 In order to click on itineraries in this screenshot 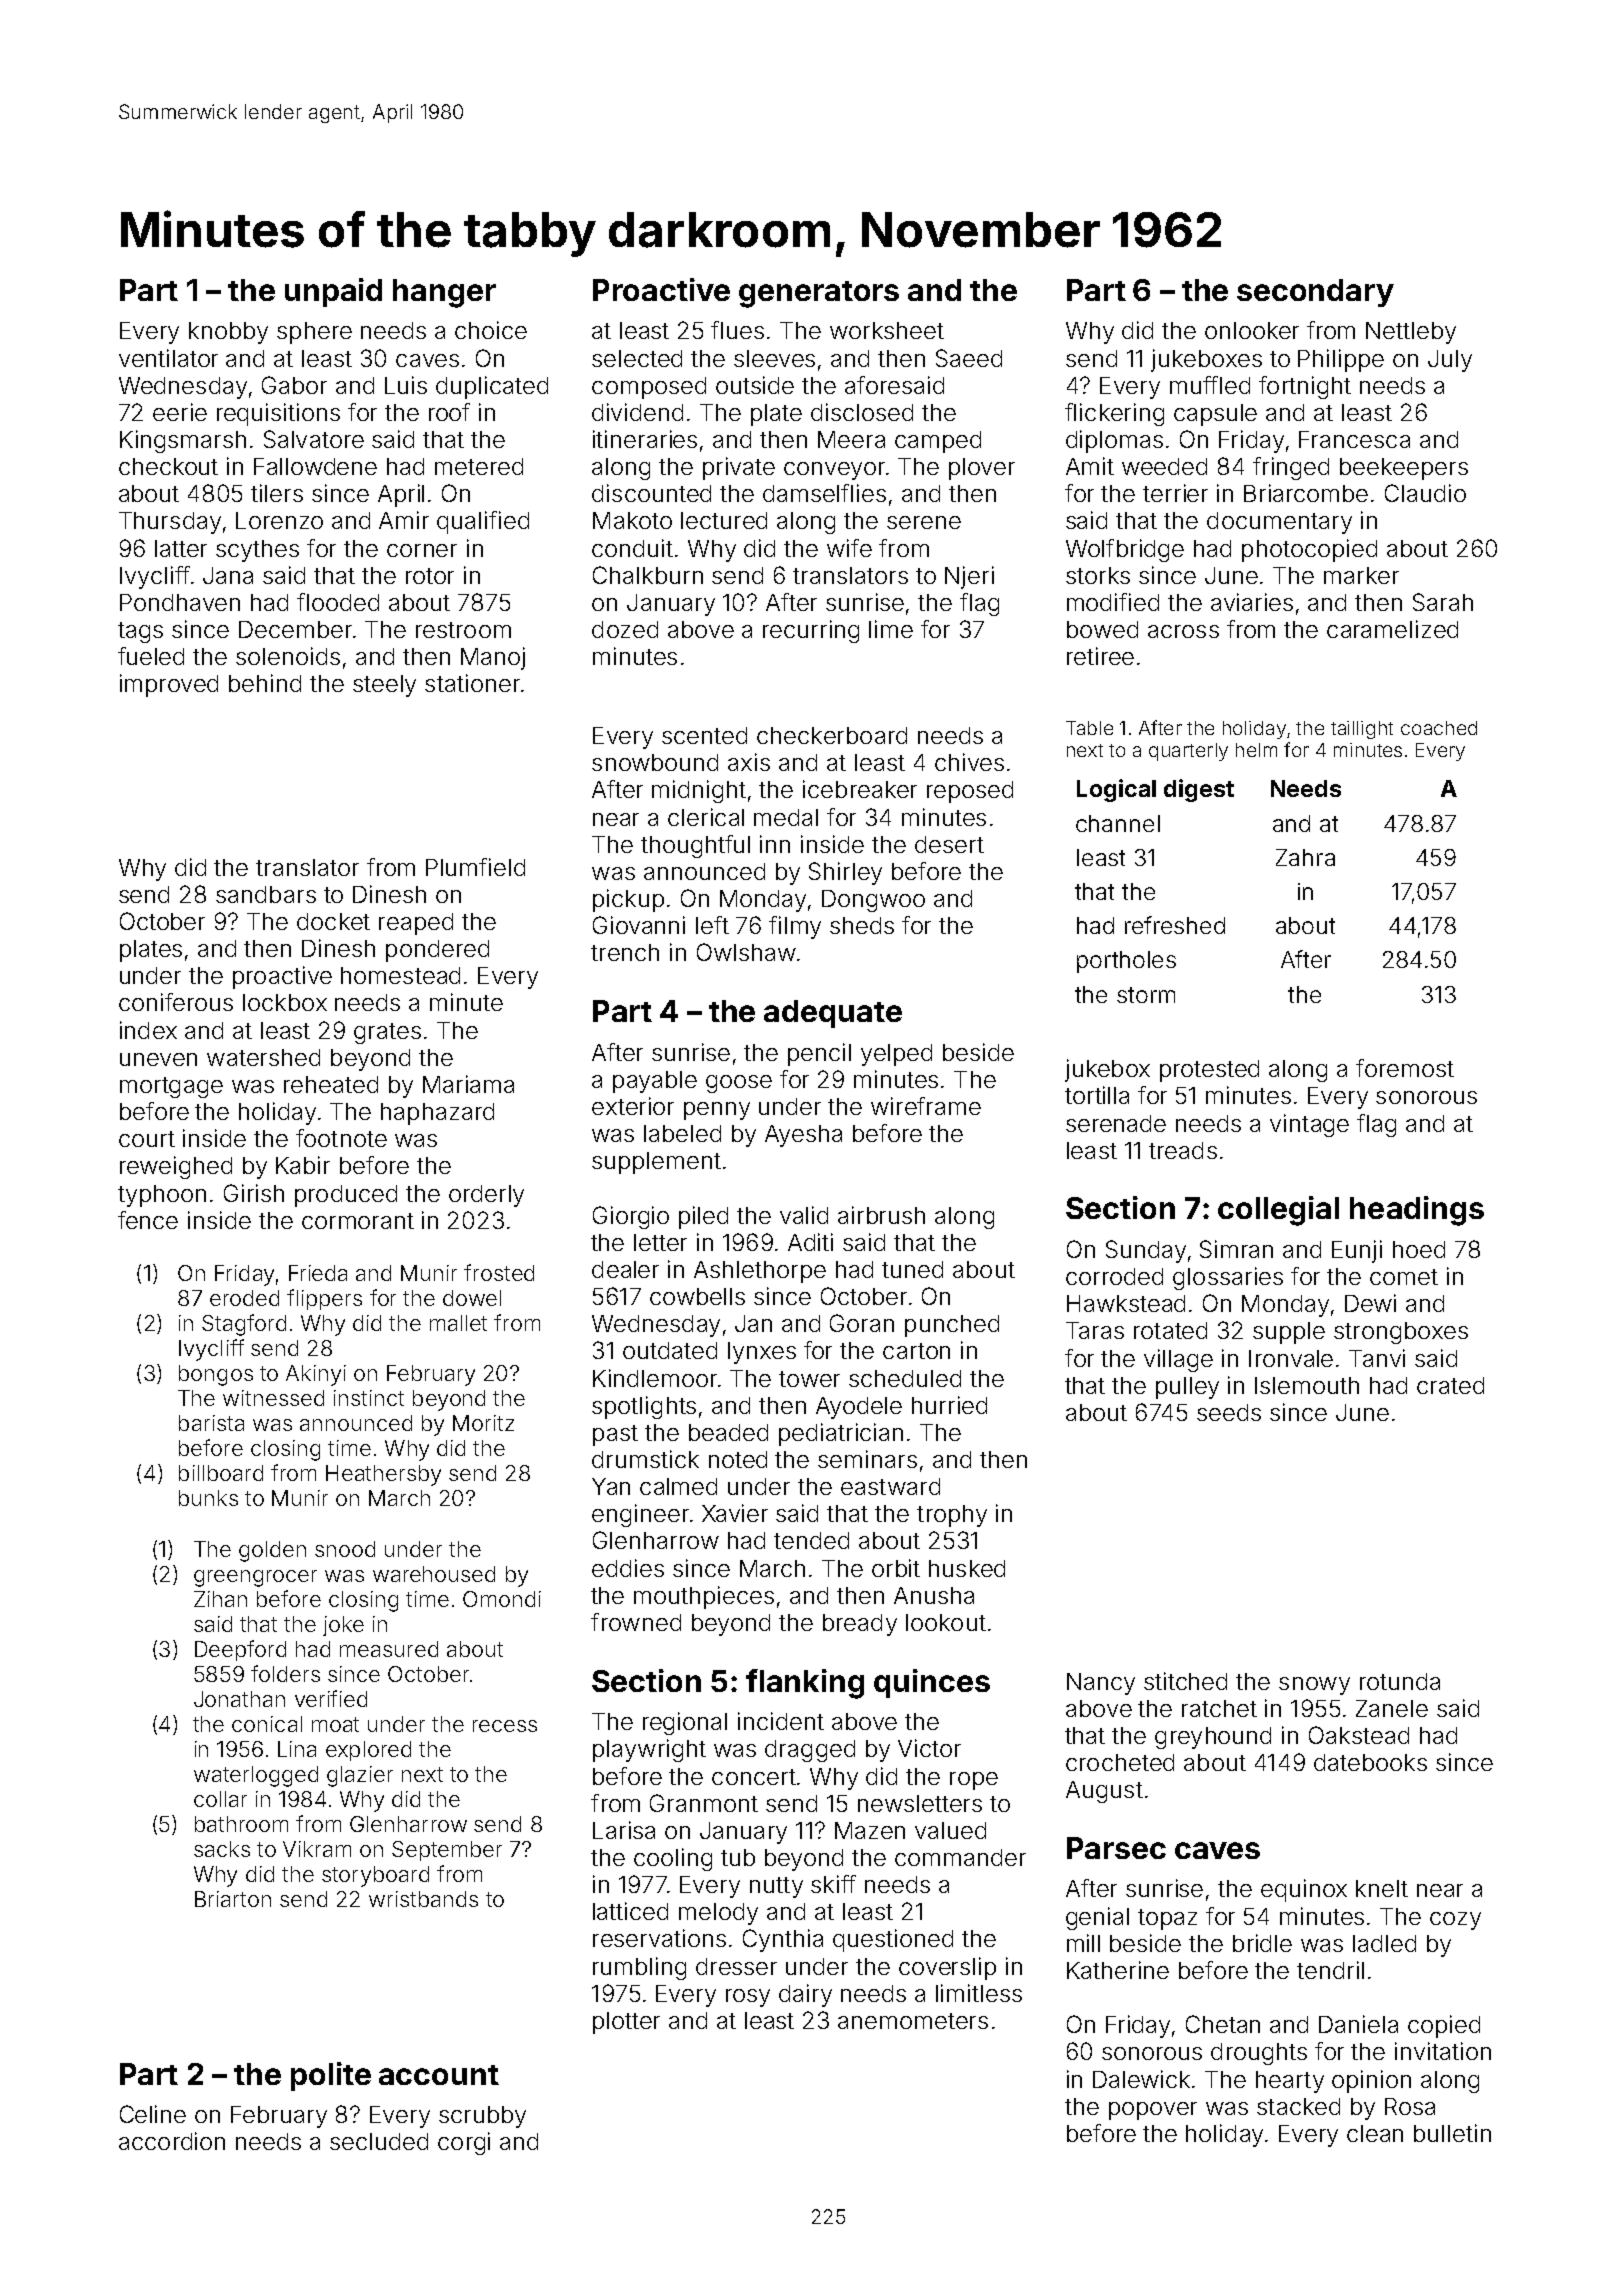, I will do `click(645, 439)`.
